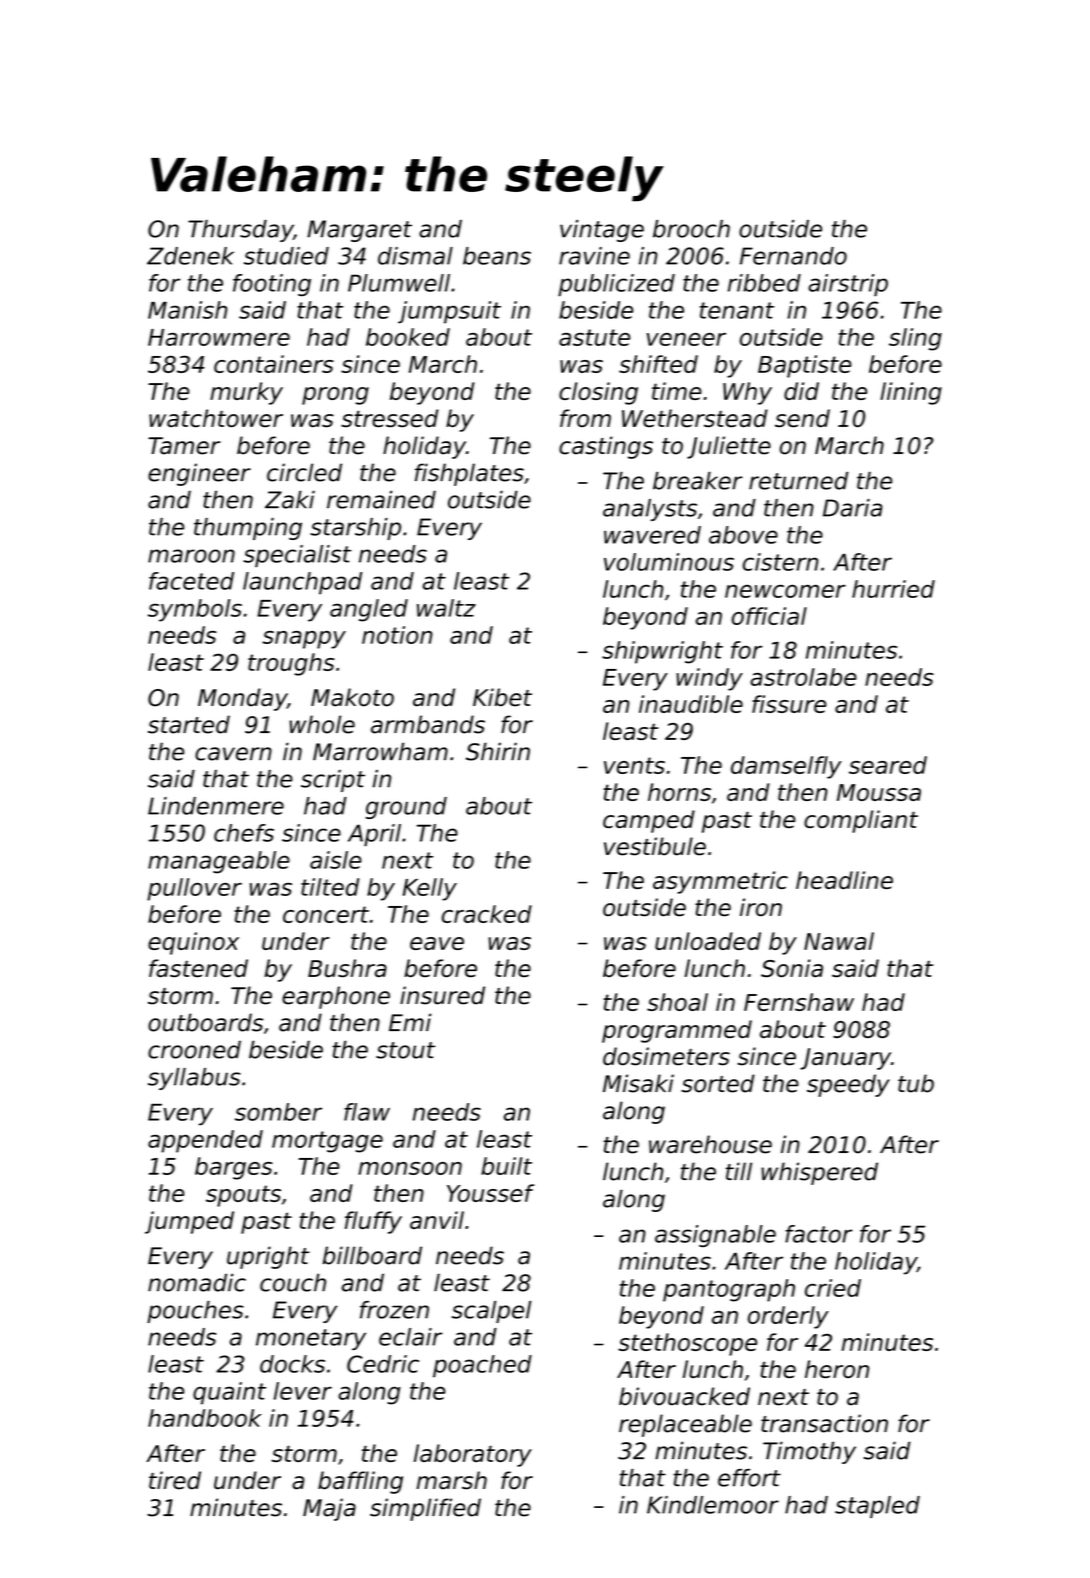 The image size is (1090, 1578). Describe the element at coordinates (335, 396) in the screenshot. I see `prong` at that location.
